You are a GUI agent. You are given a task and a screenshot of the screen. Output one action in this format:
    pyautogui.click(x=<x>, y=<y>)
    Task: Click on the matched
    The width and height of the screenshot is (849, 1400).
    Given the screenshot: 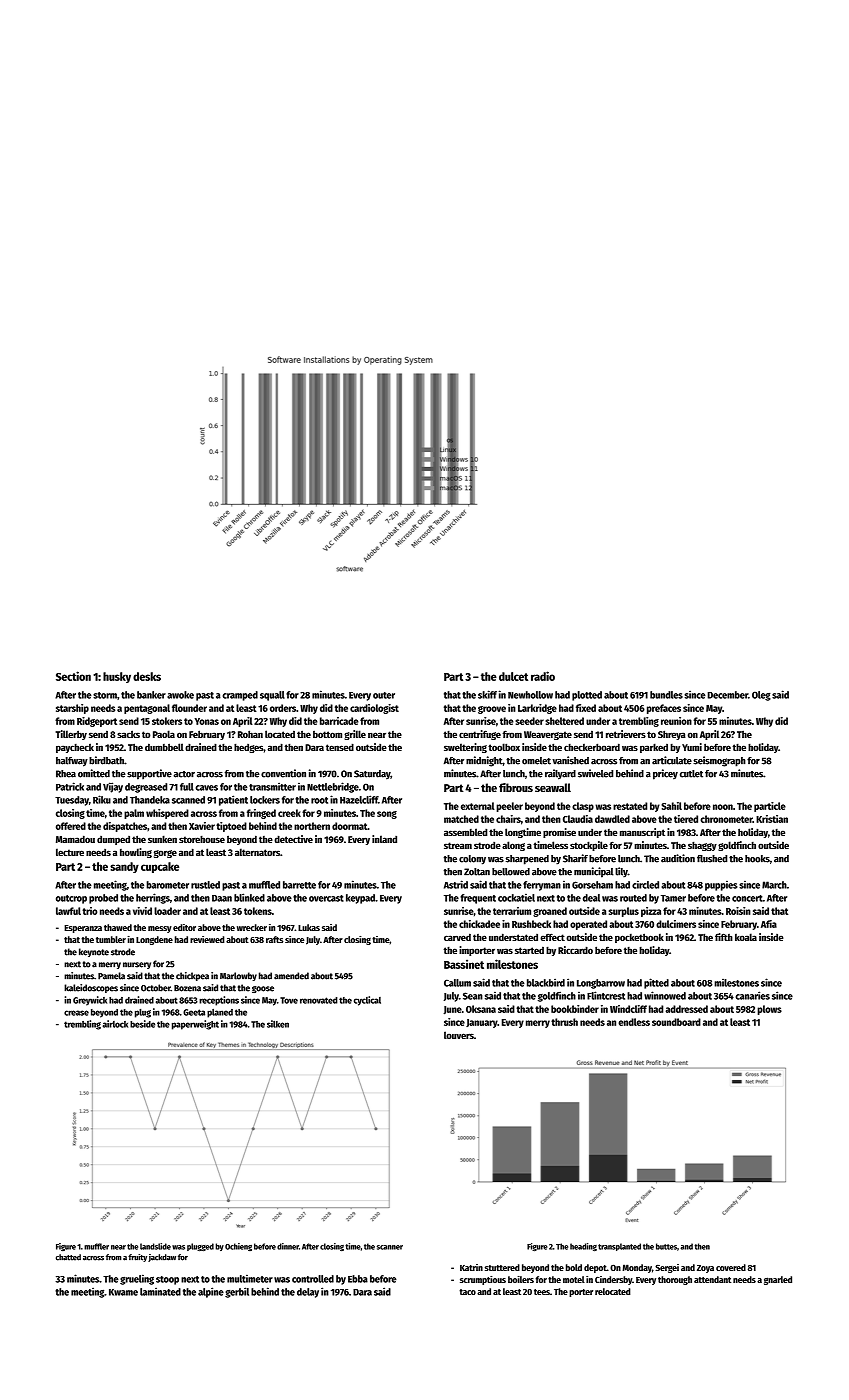 What is the action you would take?
    pyautogui.click(x=461, y=819)
